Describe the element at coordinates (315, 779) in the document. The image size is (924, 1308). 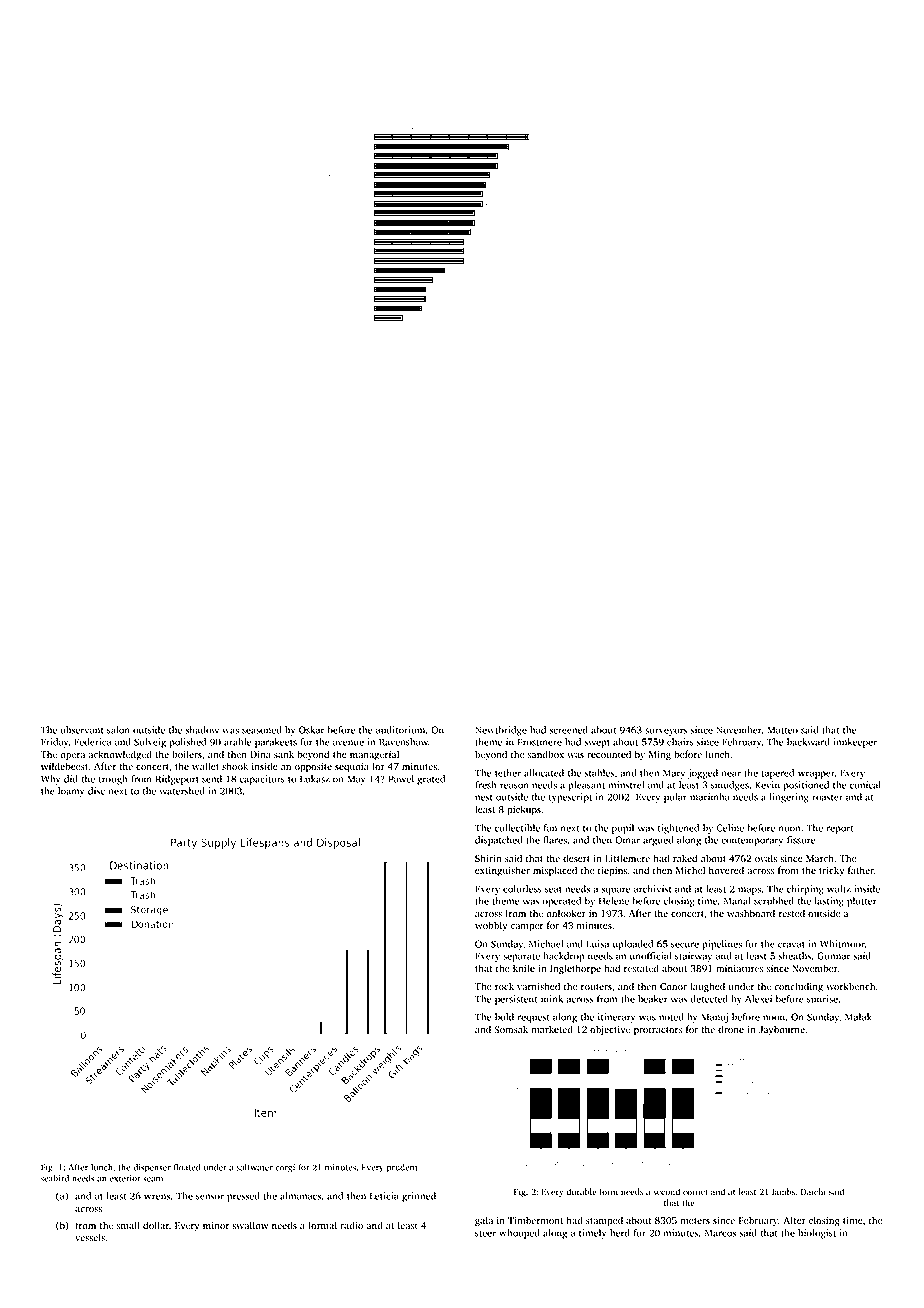
I see `Lukasz` at that location.
